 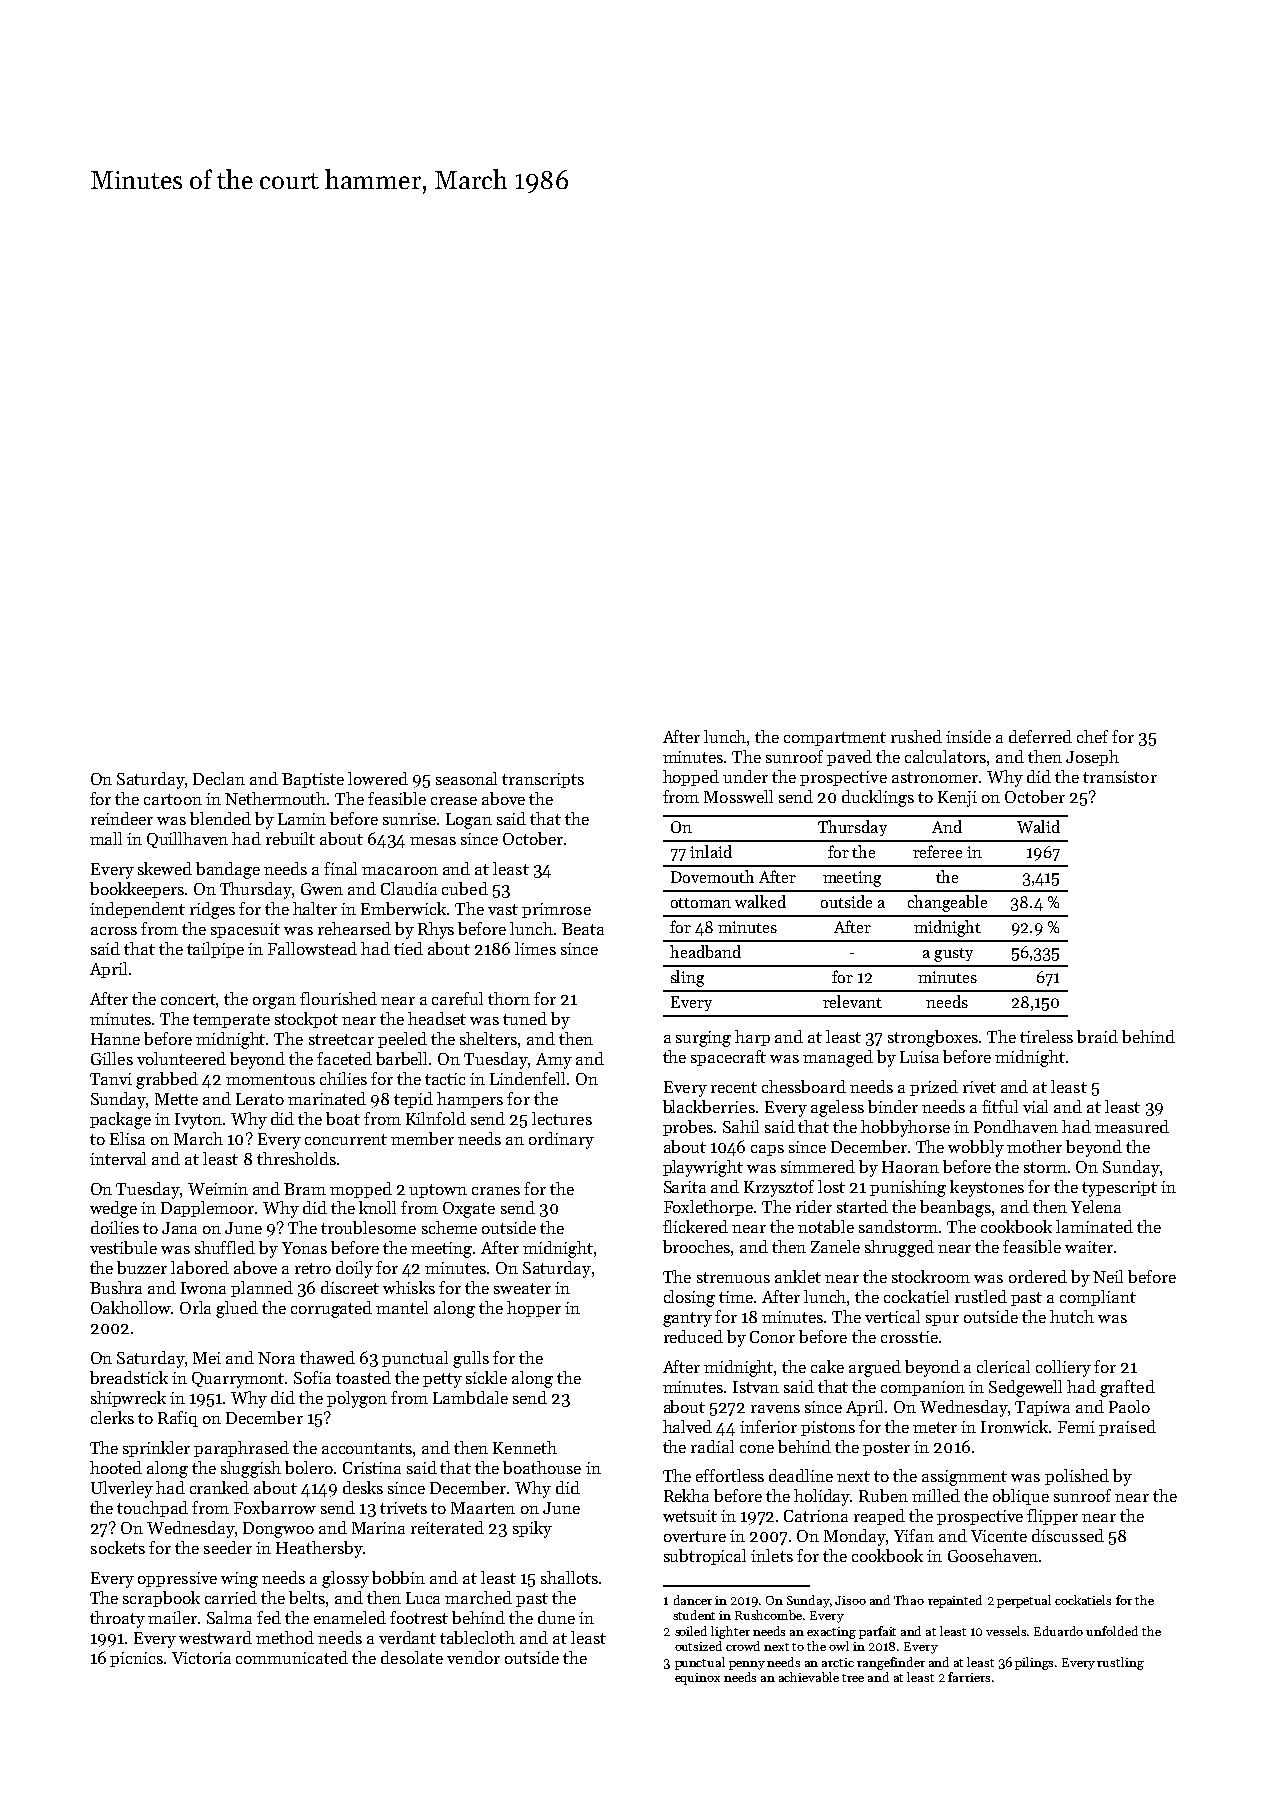 I want to click on Lindenfell, so click(x=527, y=1078).
